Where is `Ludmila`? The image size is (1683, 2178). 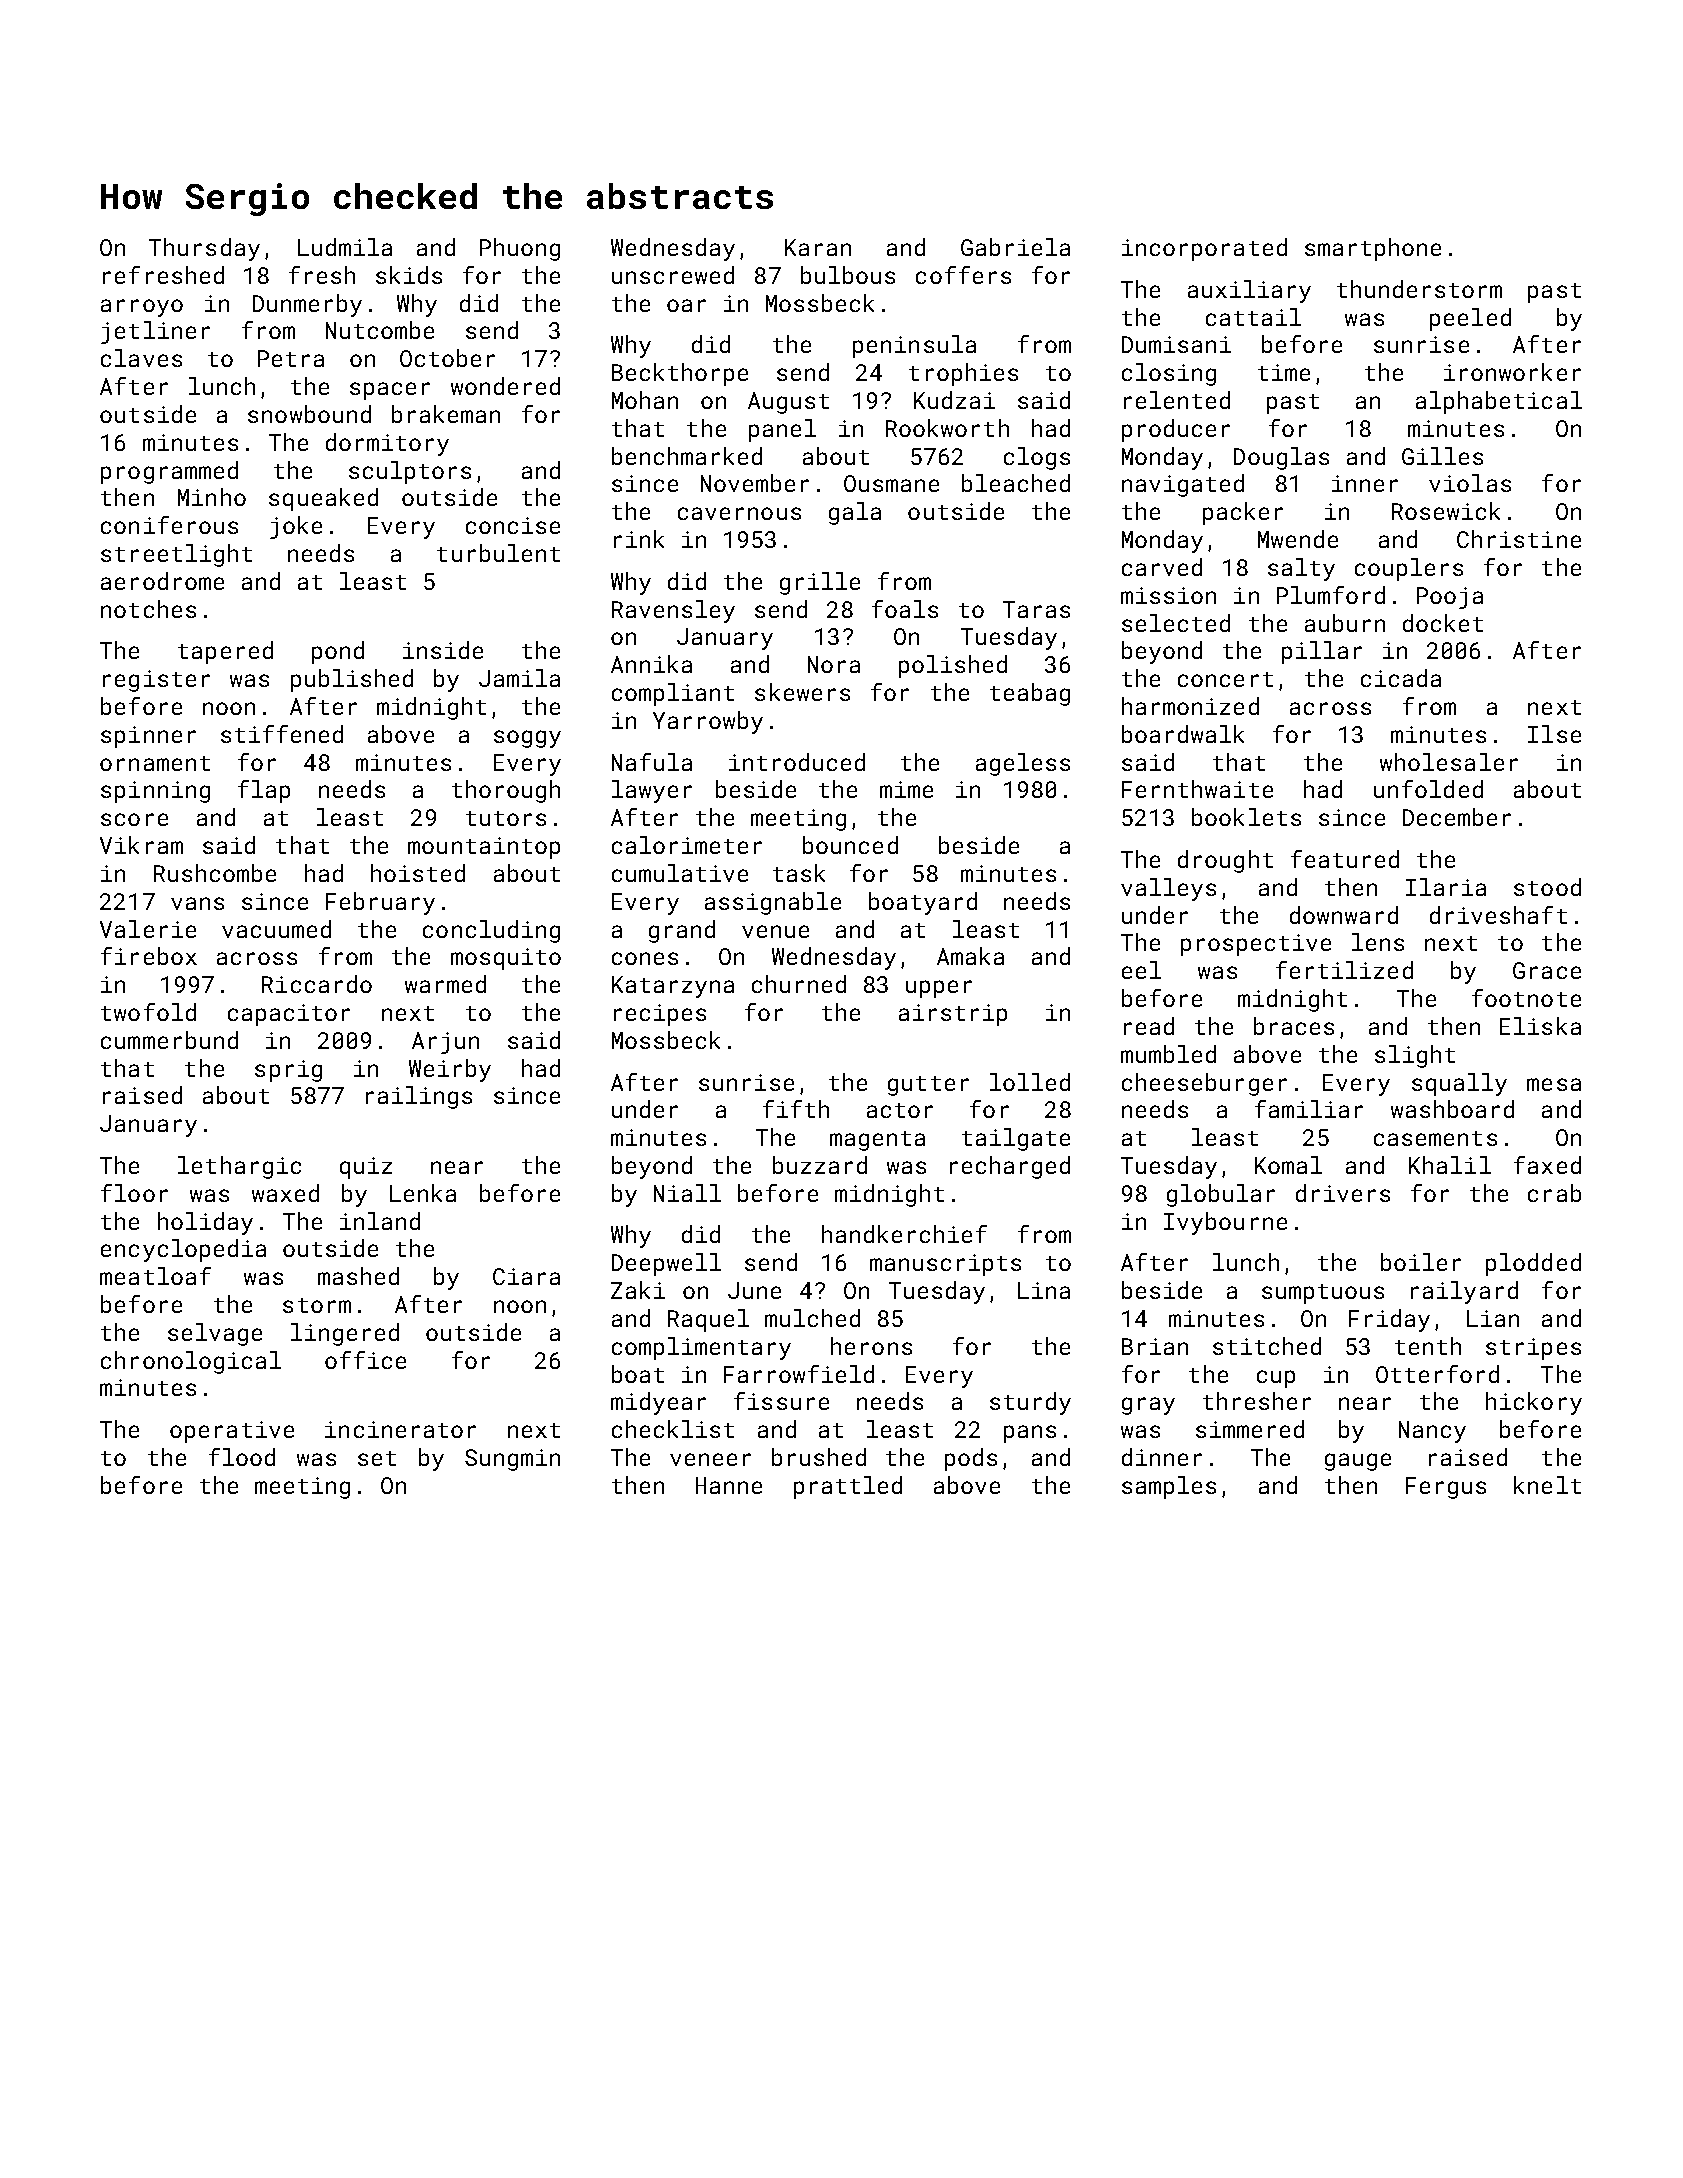
Ludmila is located at coordinates (345, 247).
